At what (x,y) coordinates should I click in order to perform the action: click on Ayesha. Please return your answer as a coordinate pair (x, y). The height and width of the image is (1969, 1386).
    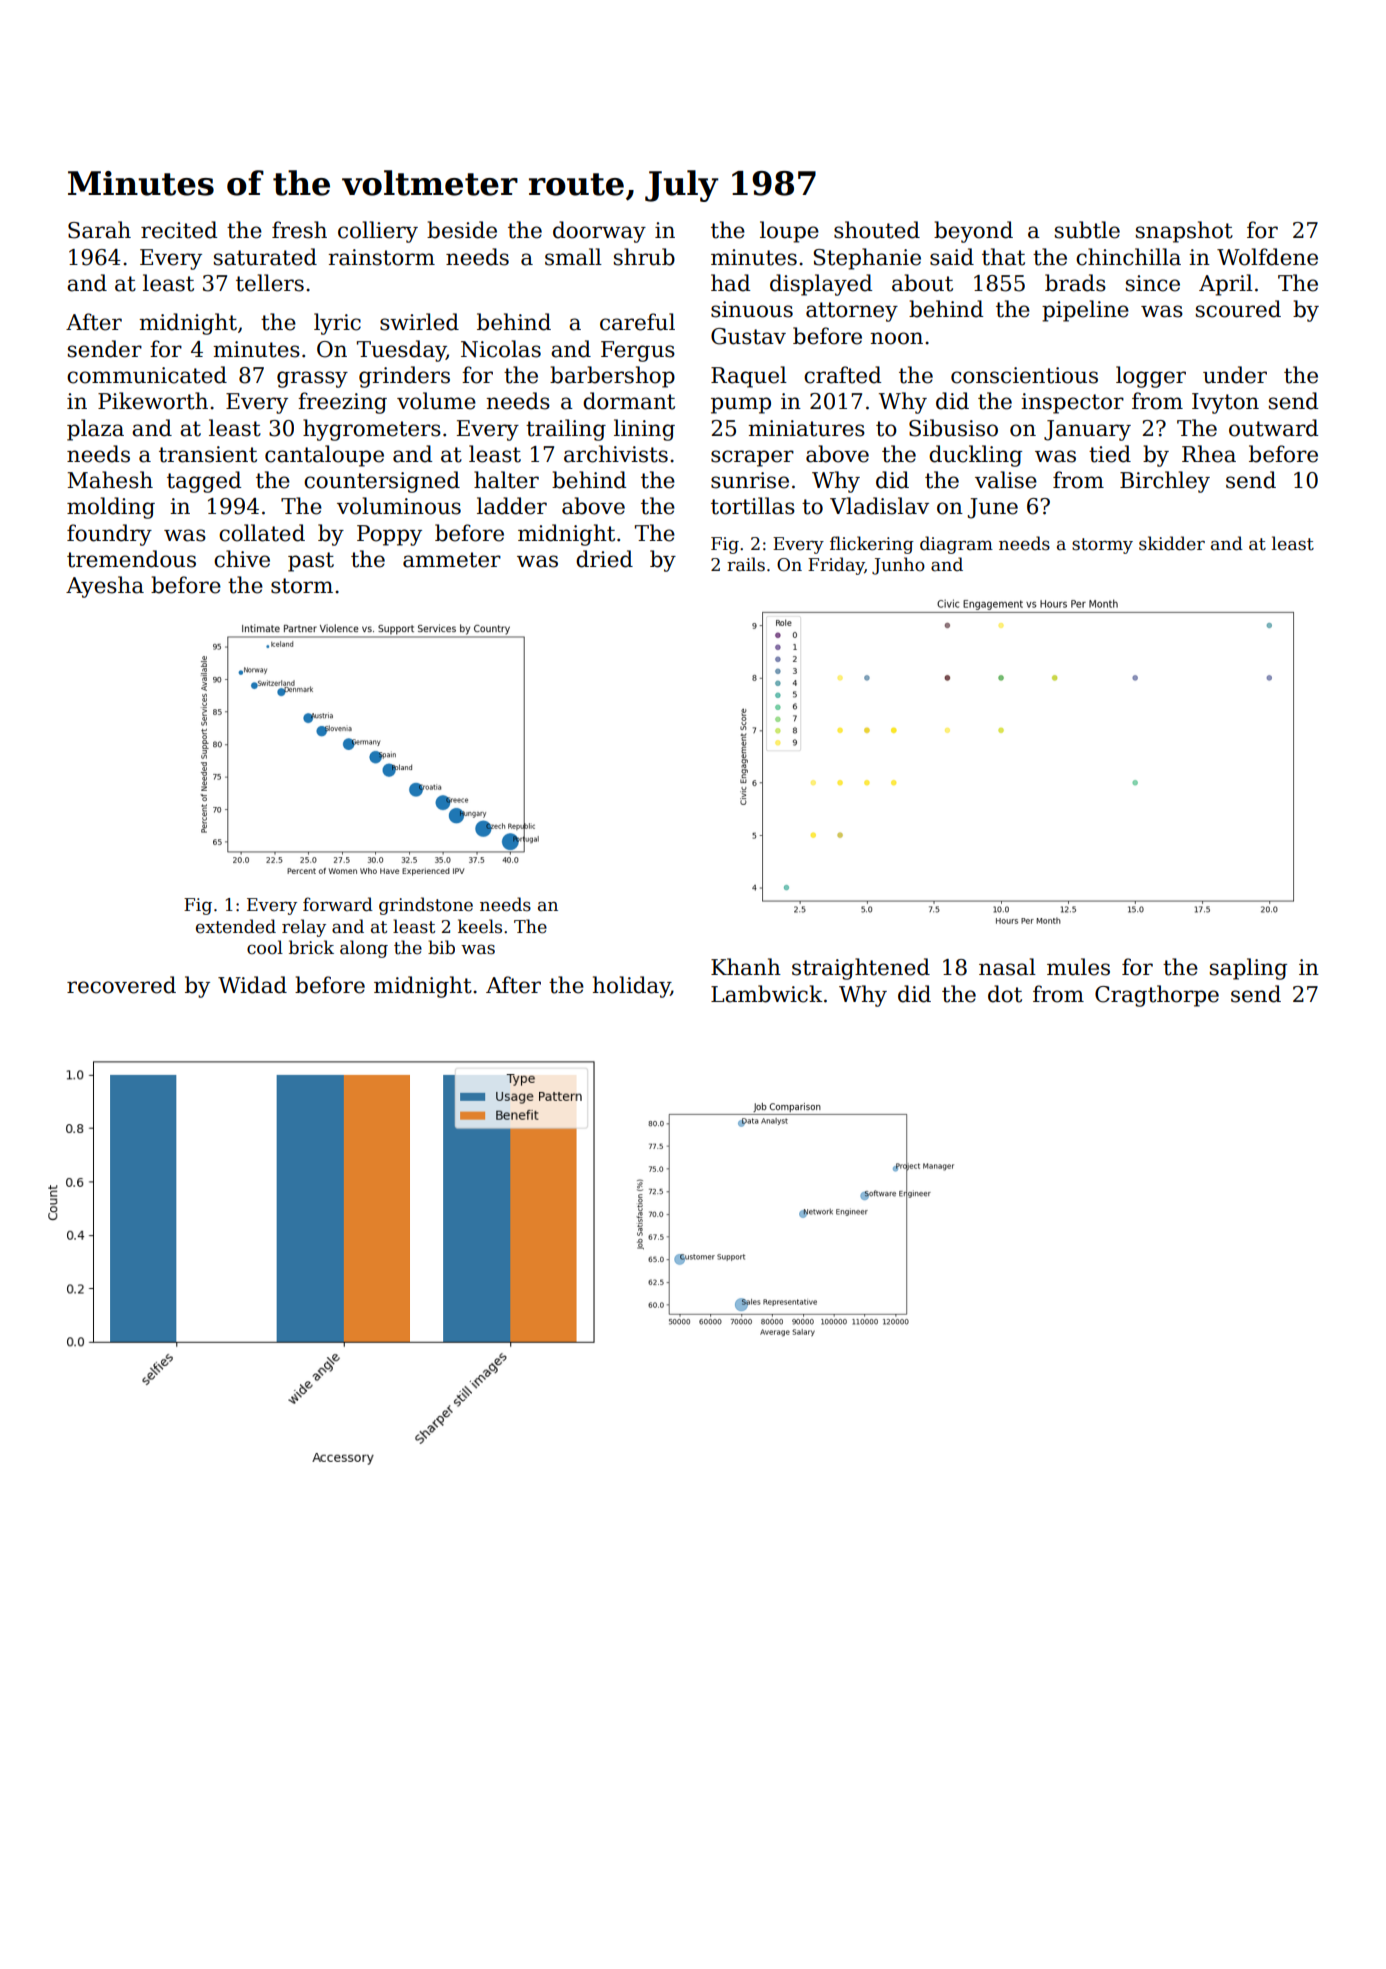
    Looking at the image, I should click on (105, 587).
